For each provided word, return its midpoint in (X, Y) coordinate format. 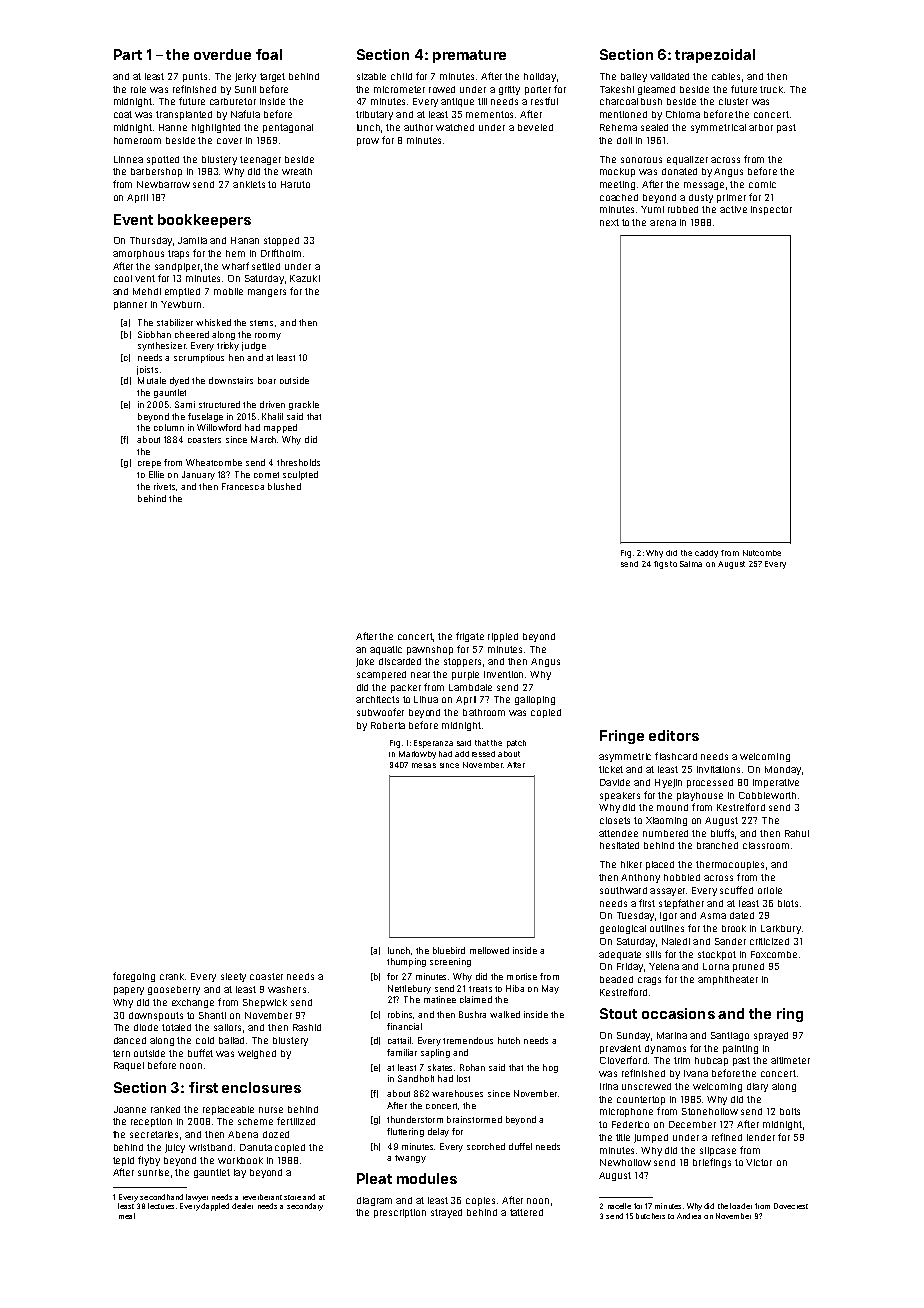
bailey (634, 77)
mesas (424, 765)
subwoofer (380, 712)
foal (269, 54)
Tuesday (635, 916)
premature (469, 56)
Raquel (129, 1066)
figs (661, 565)
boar (267, 380)
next (609, 222)
